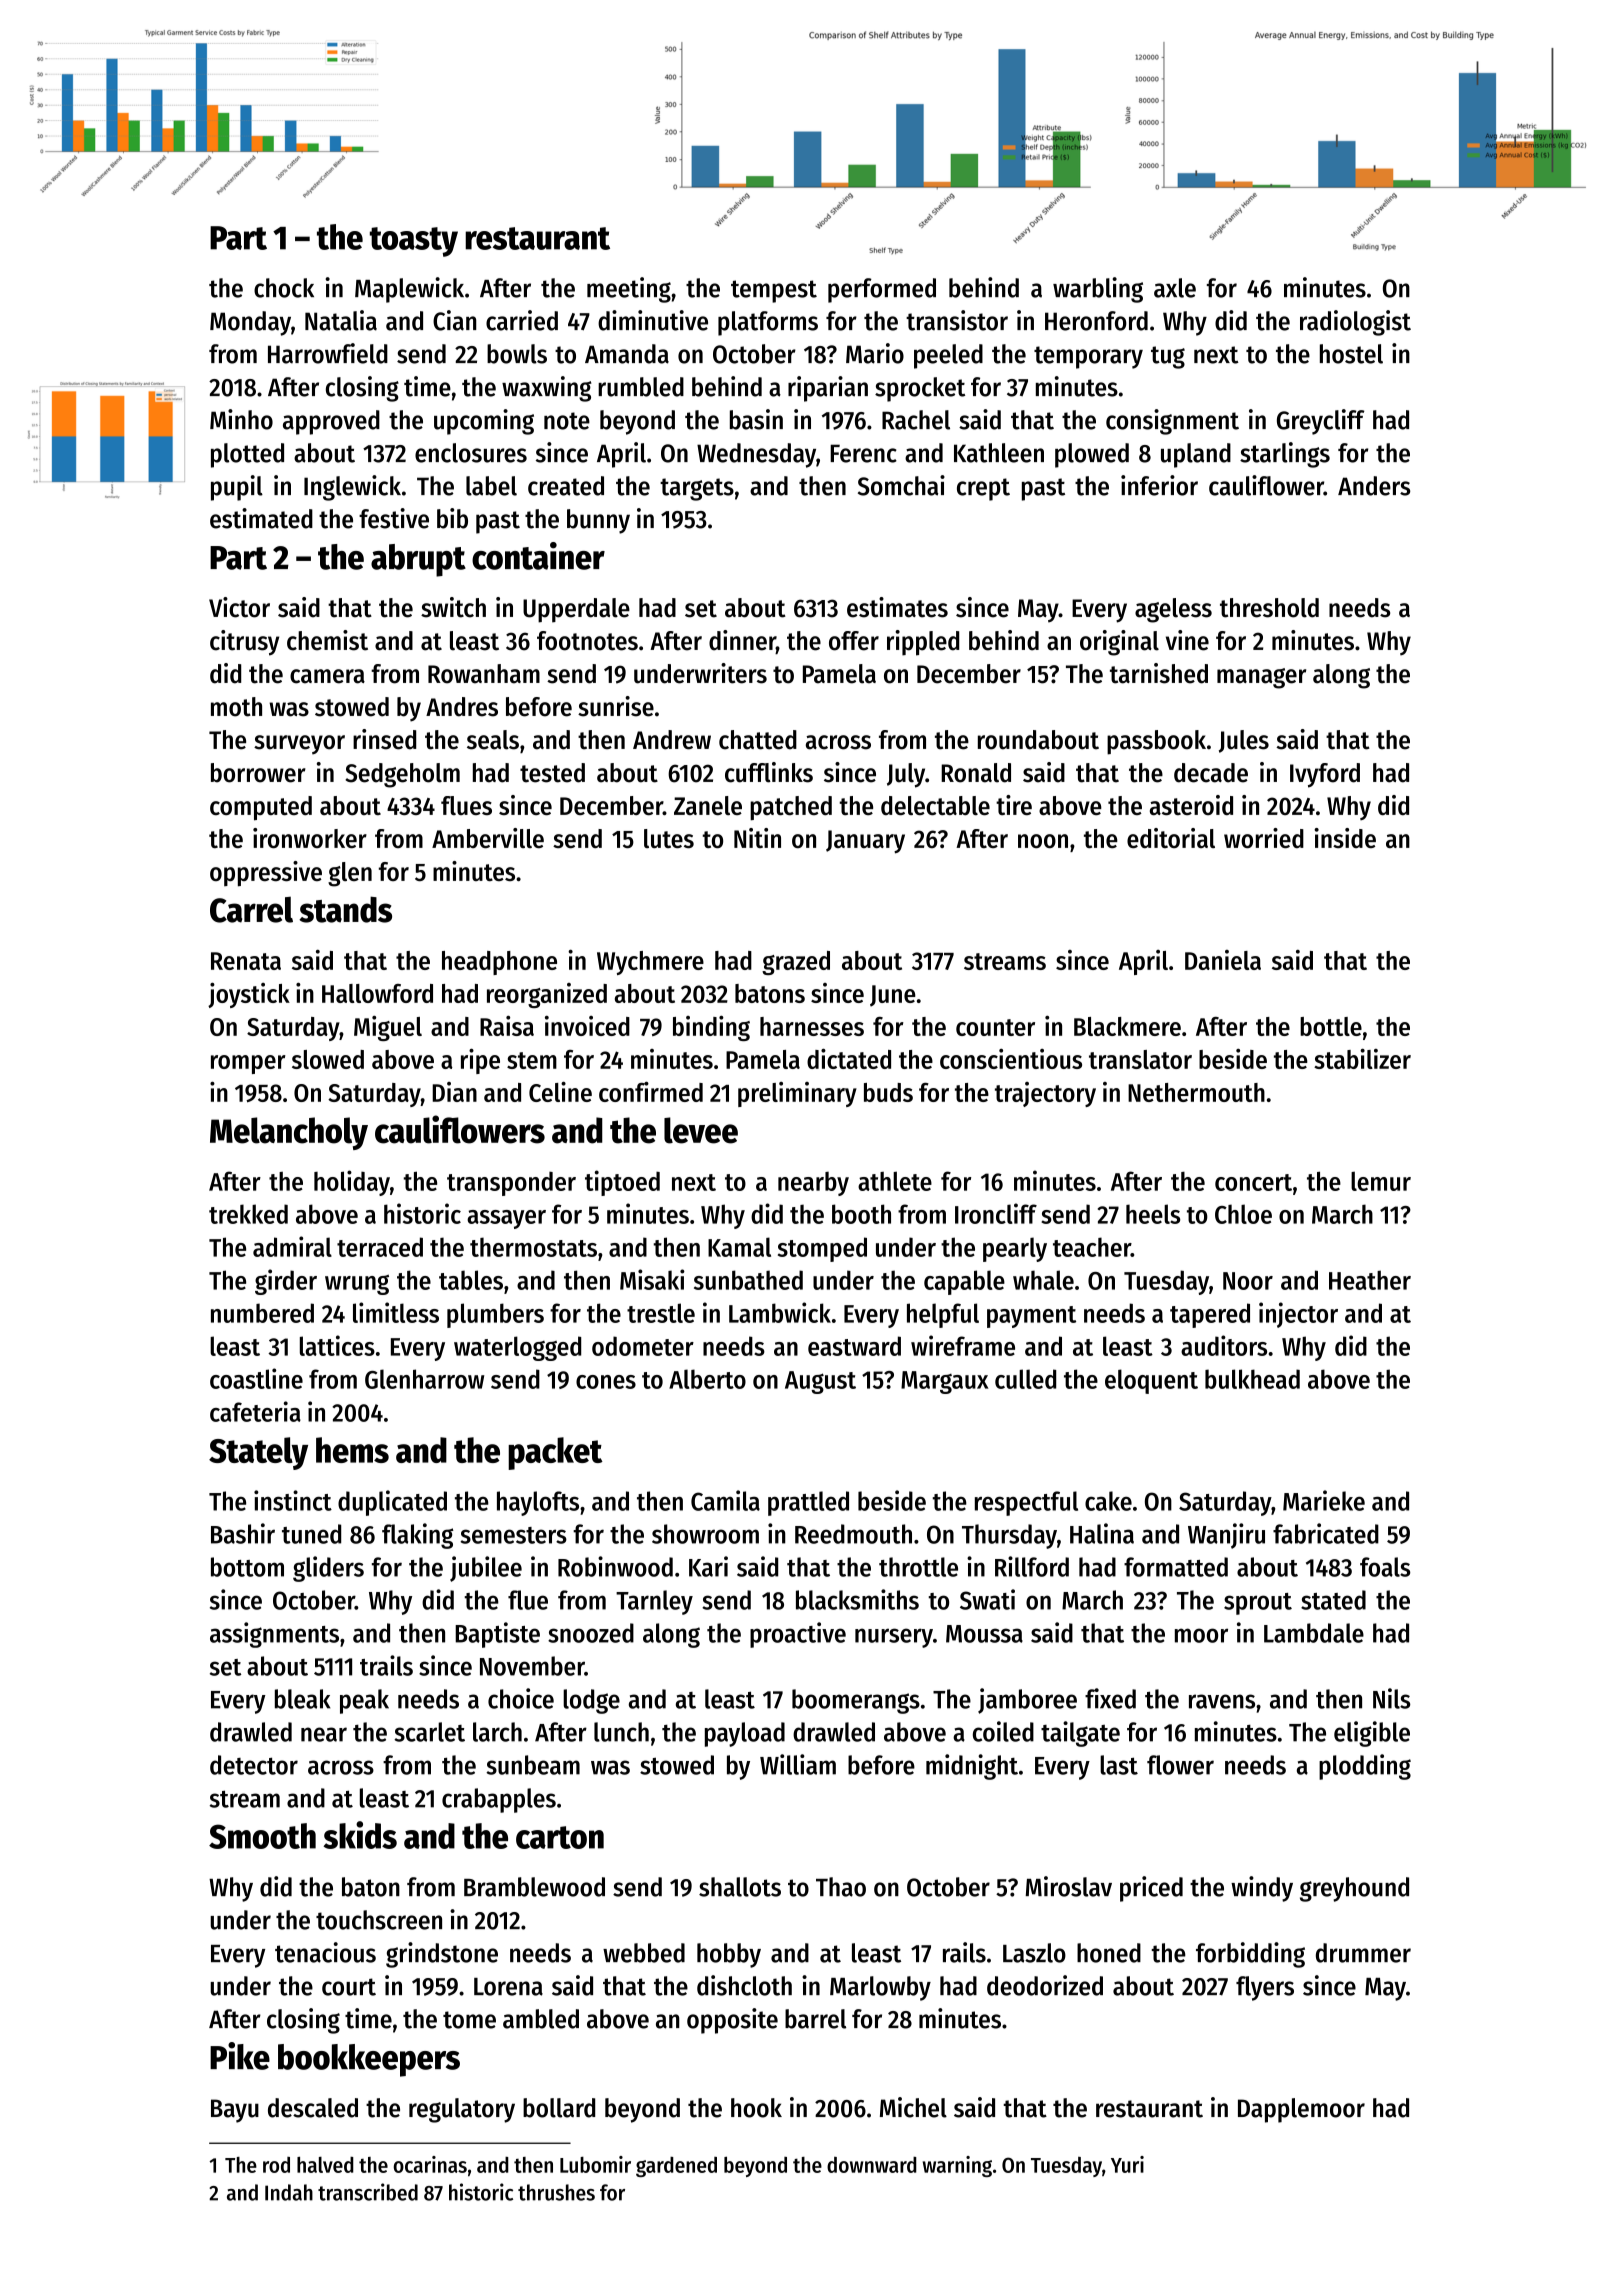 This screenshot has width=1620, height=2292. I want to click on Ivyford, so click(1325, 775).
